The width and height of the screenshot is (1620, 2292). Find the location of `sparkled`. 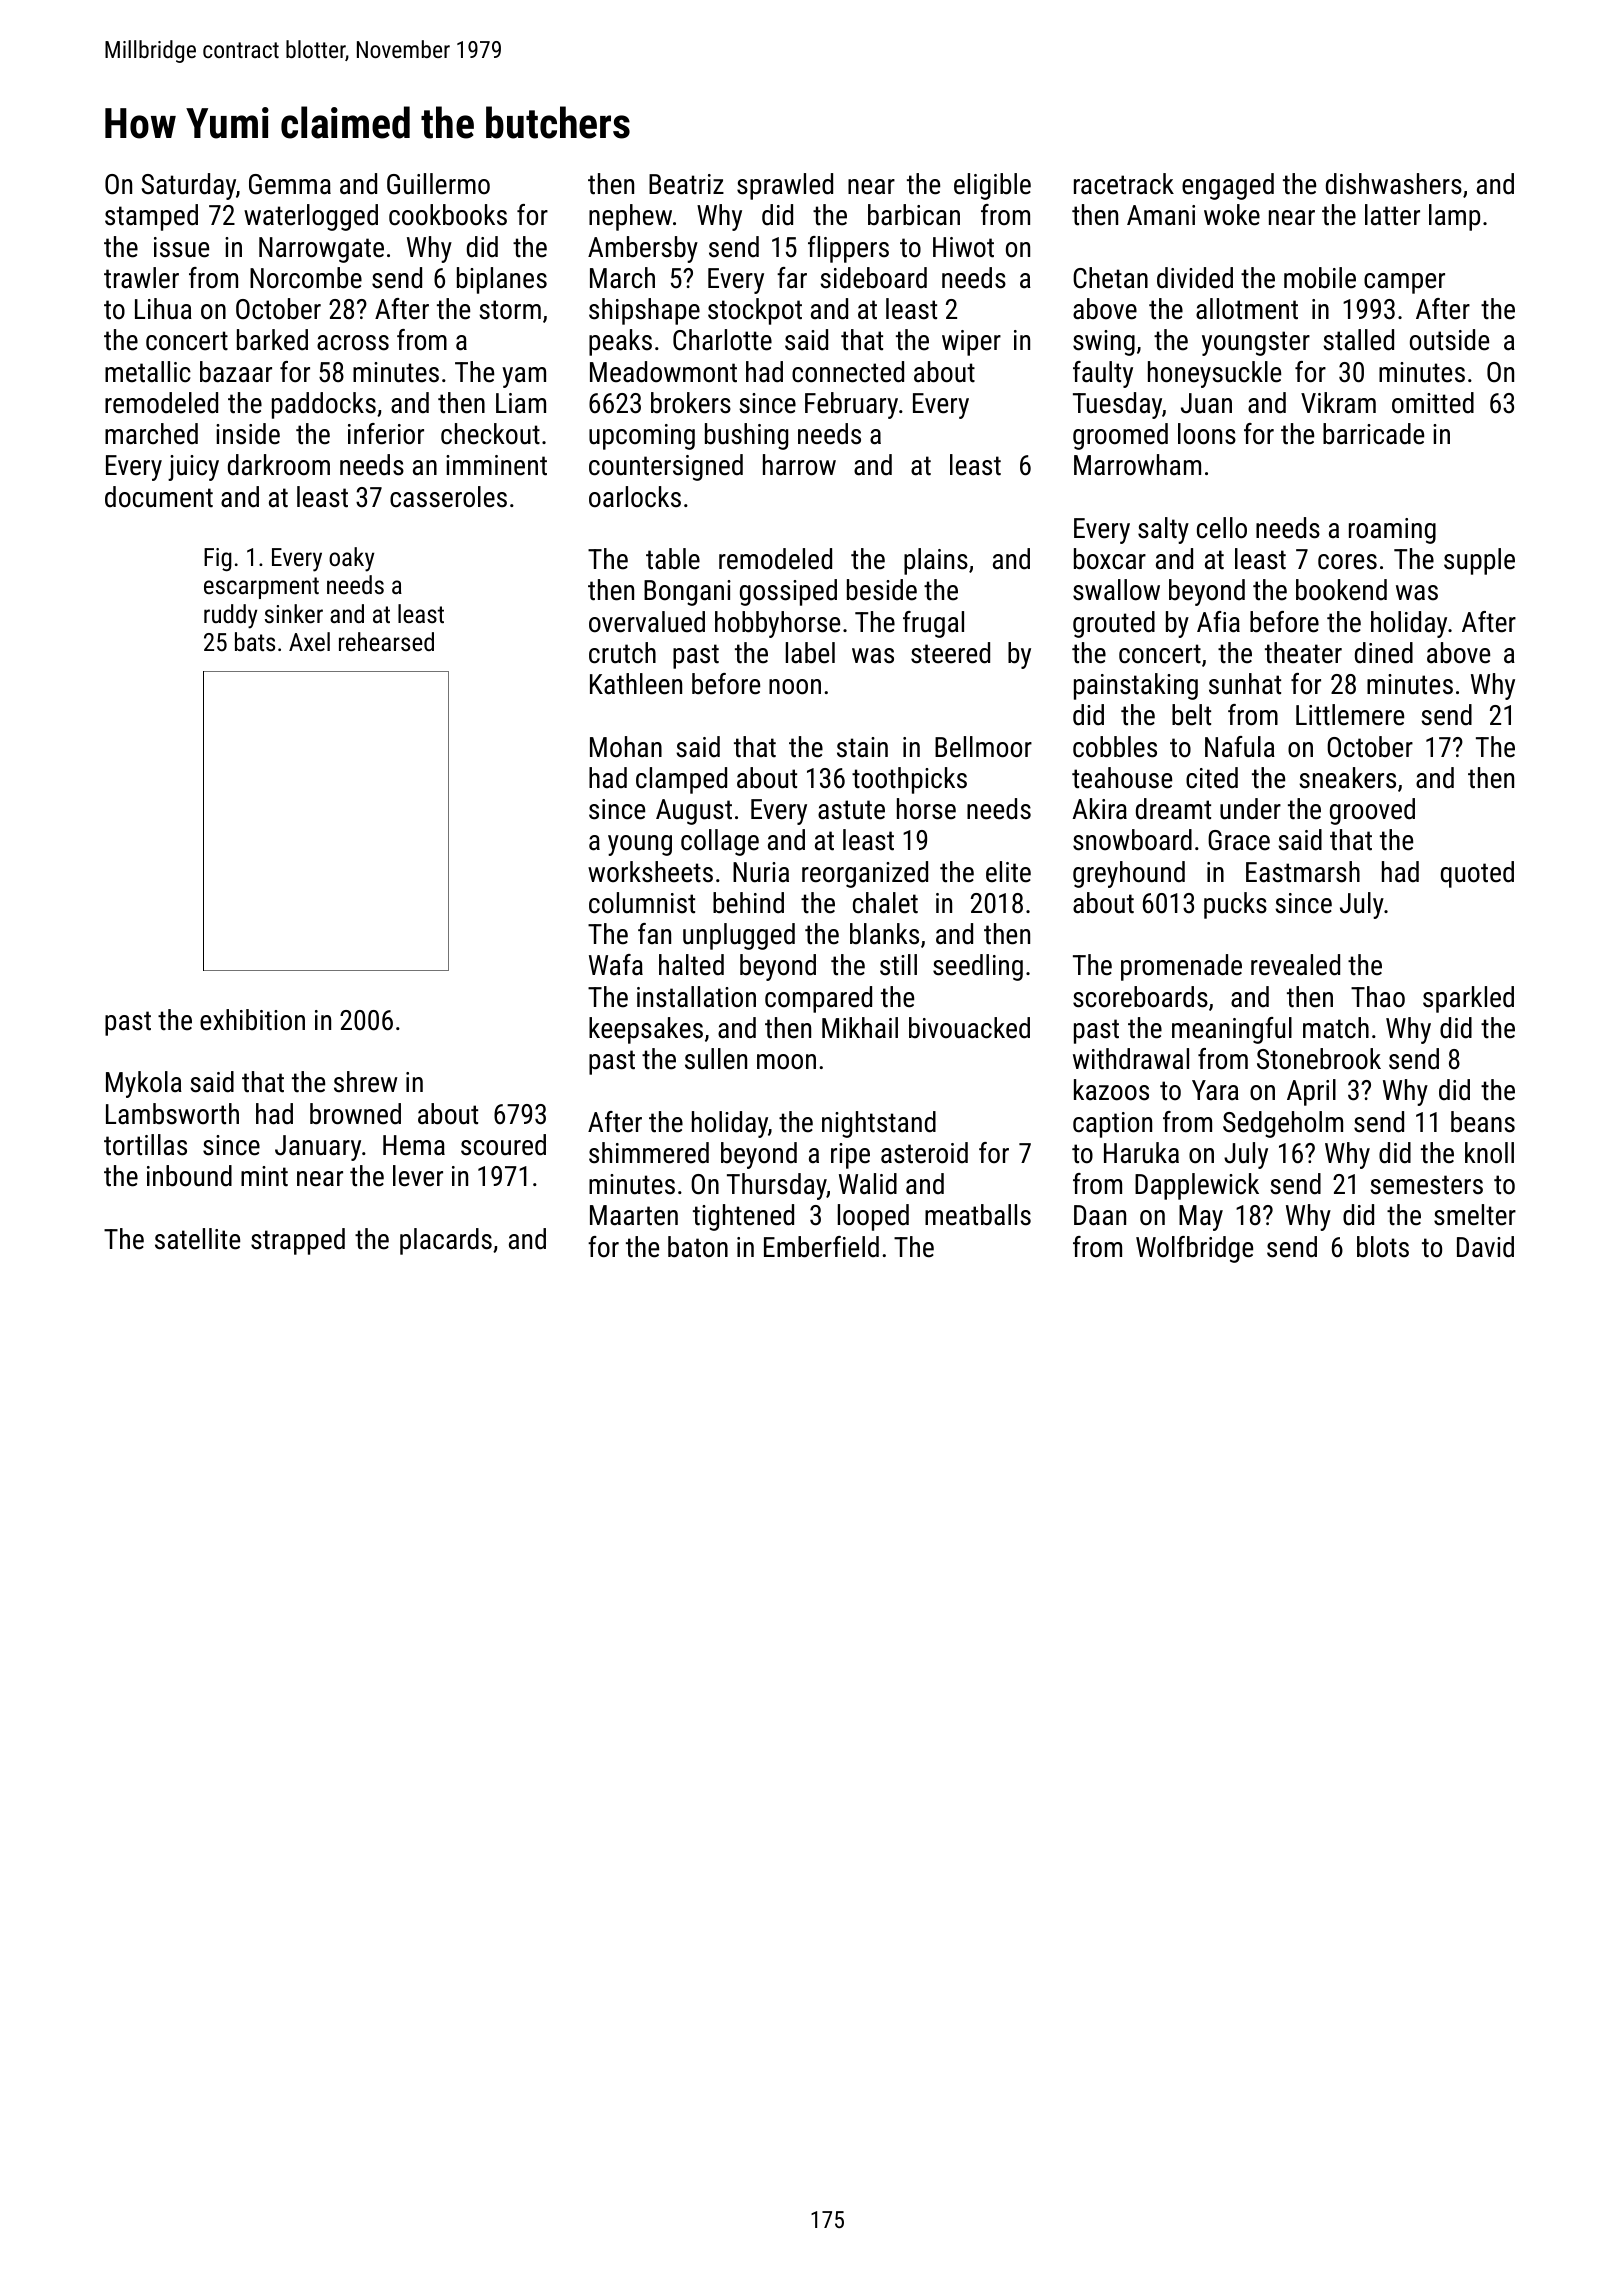

sparkled is located at coordinates (1468, 999).
